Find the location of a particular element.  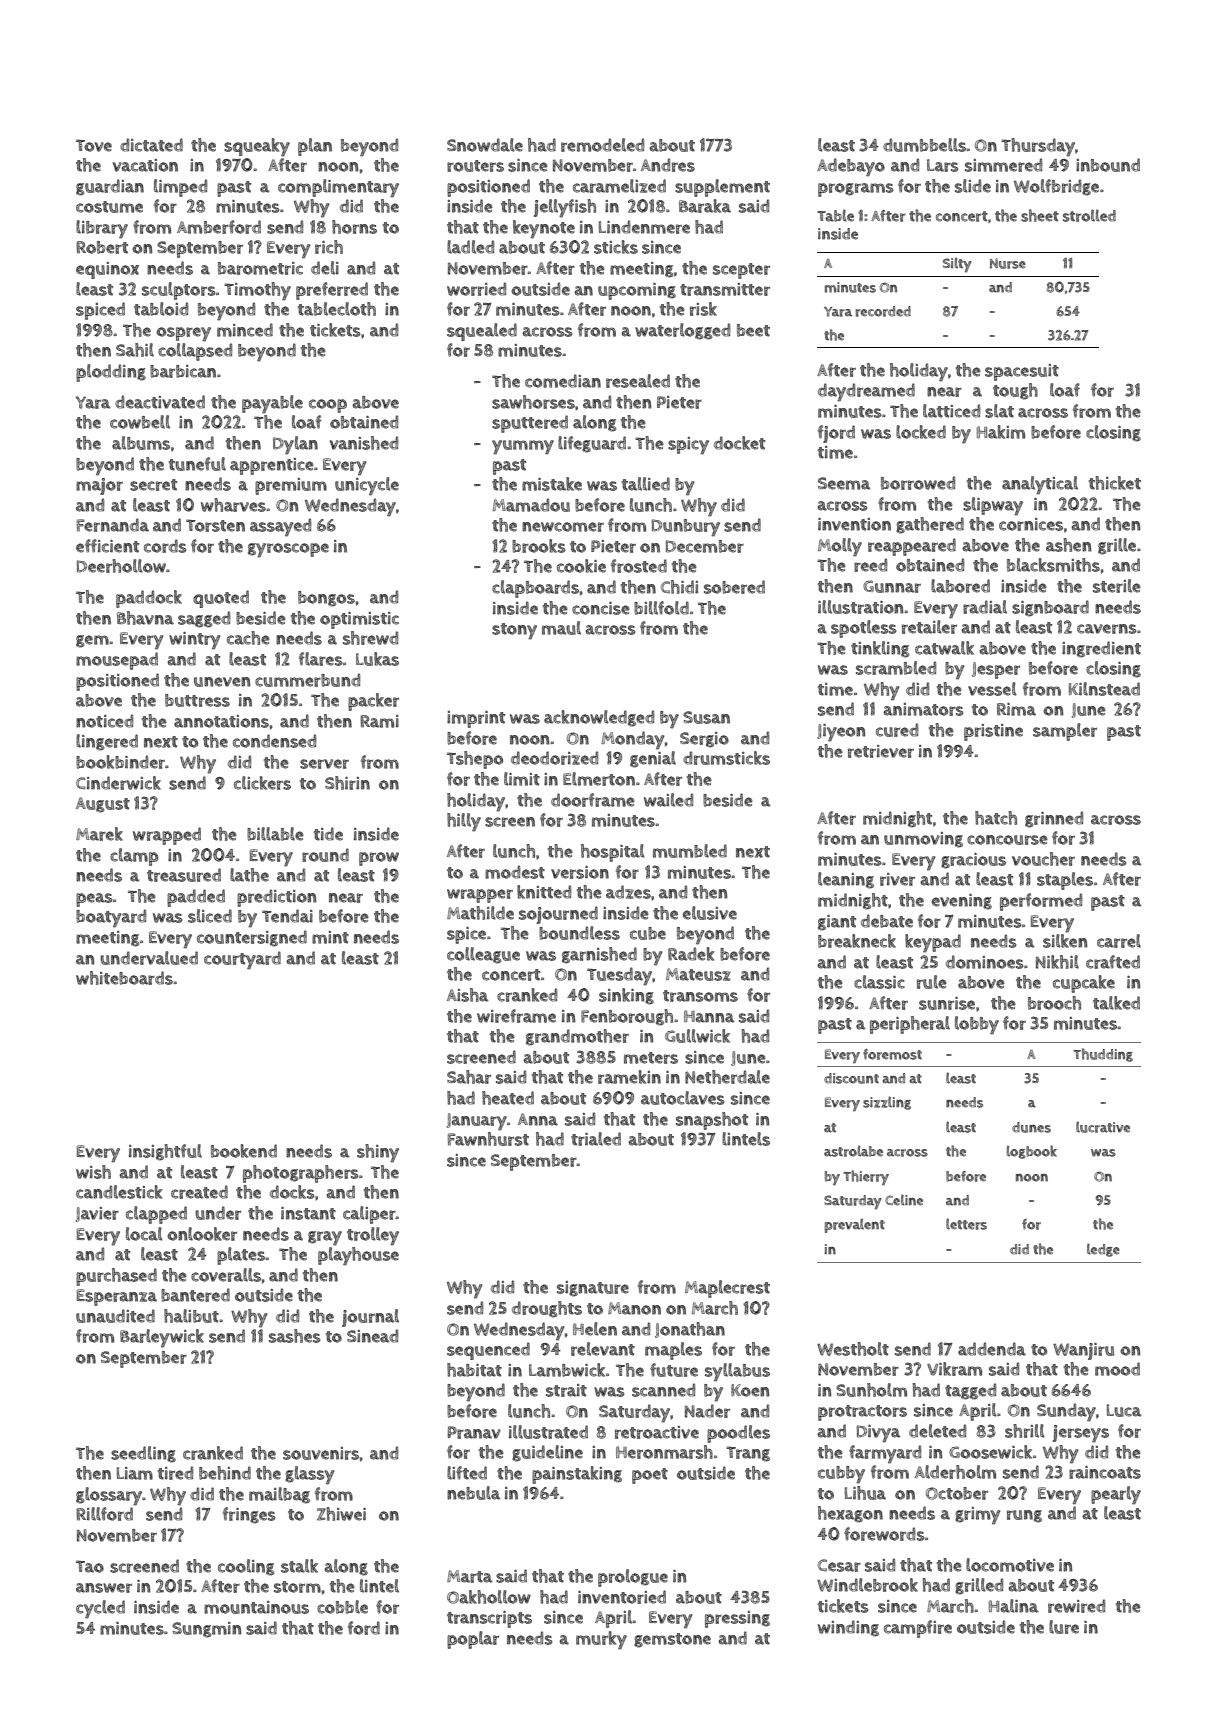

recorded is located at coordinates (883, 311).
